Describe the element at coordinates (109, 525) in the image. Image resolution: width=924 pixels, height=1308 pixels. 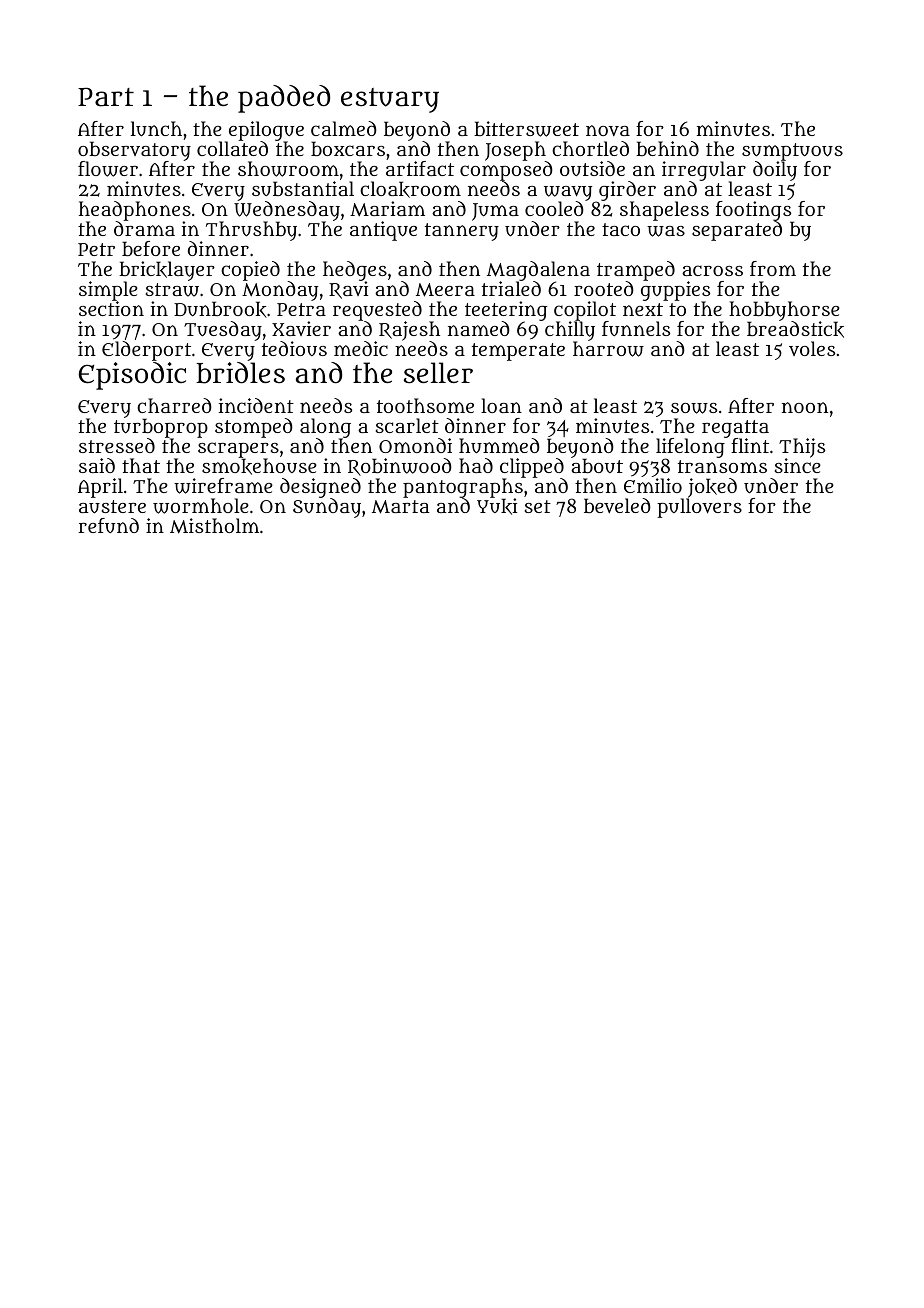
I see `refund` at that location.
